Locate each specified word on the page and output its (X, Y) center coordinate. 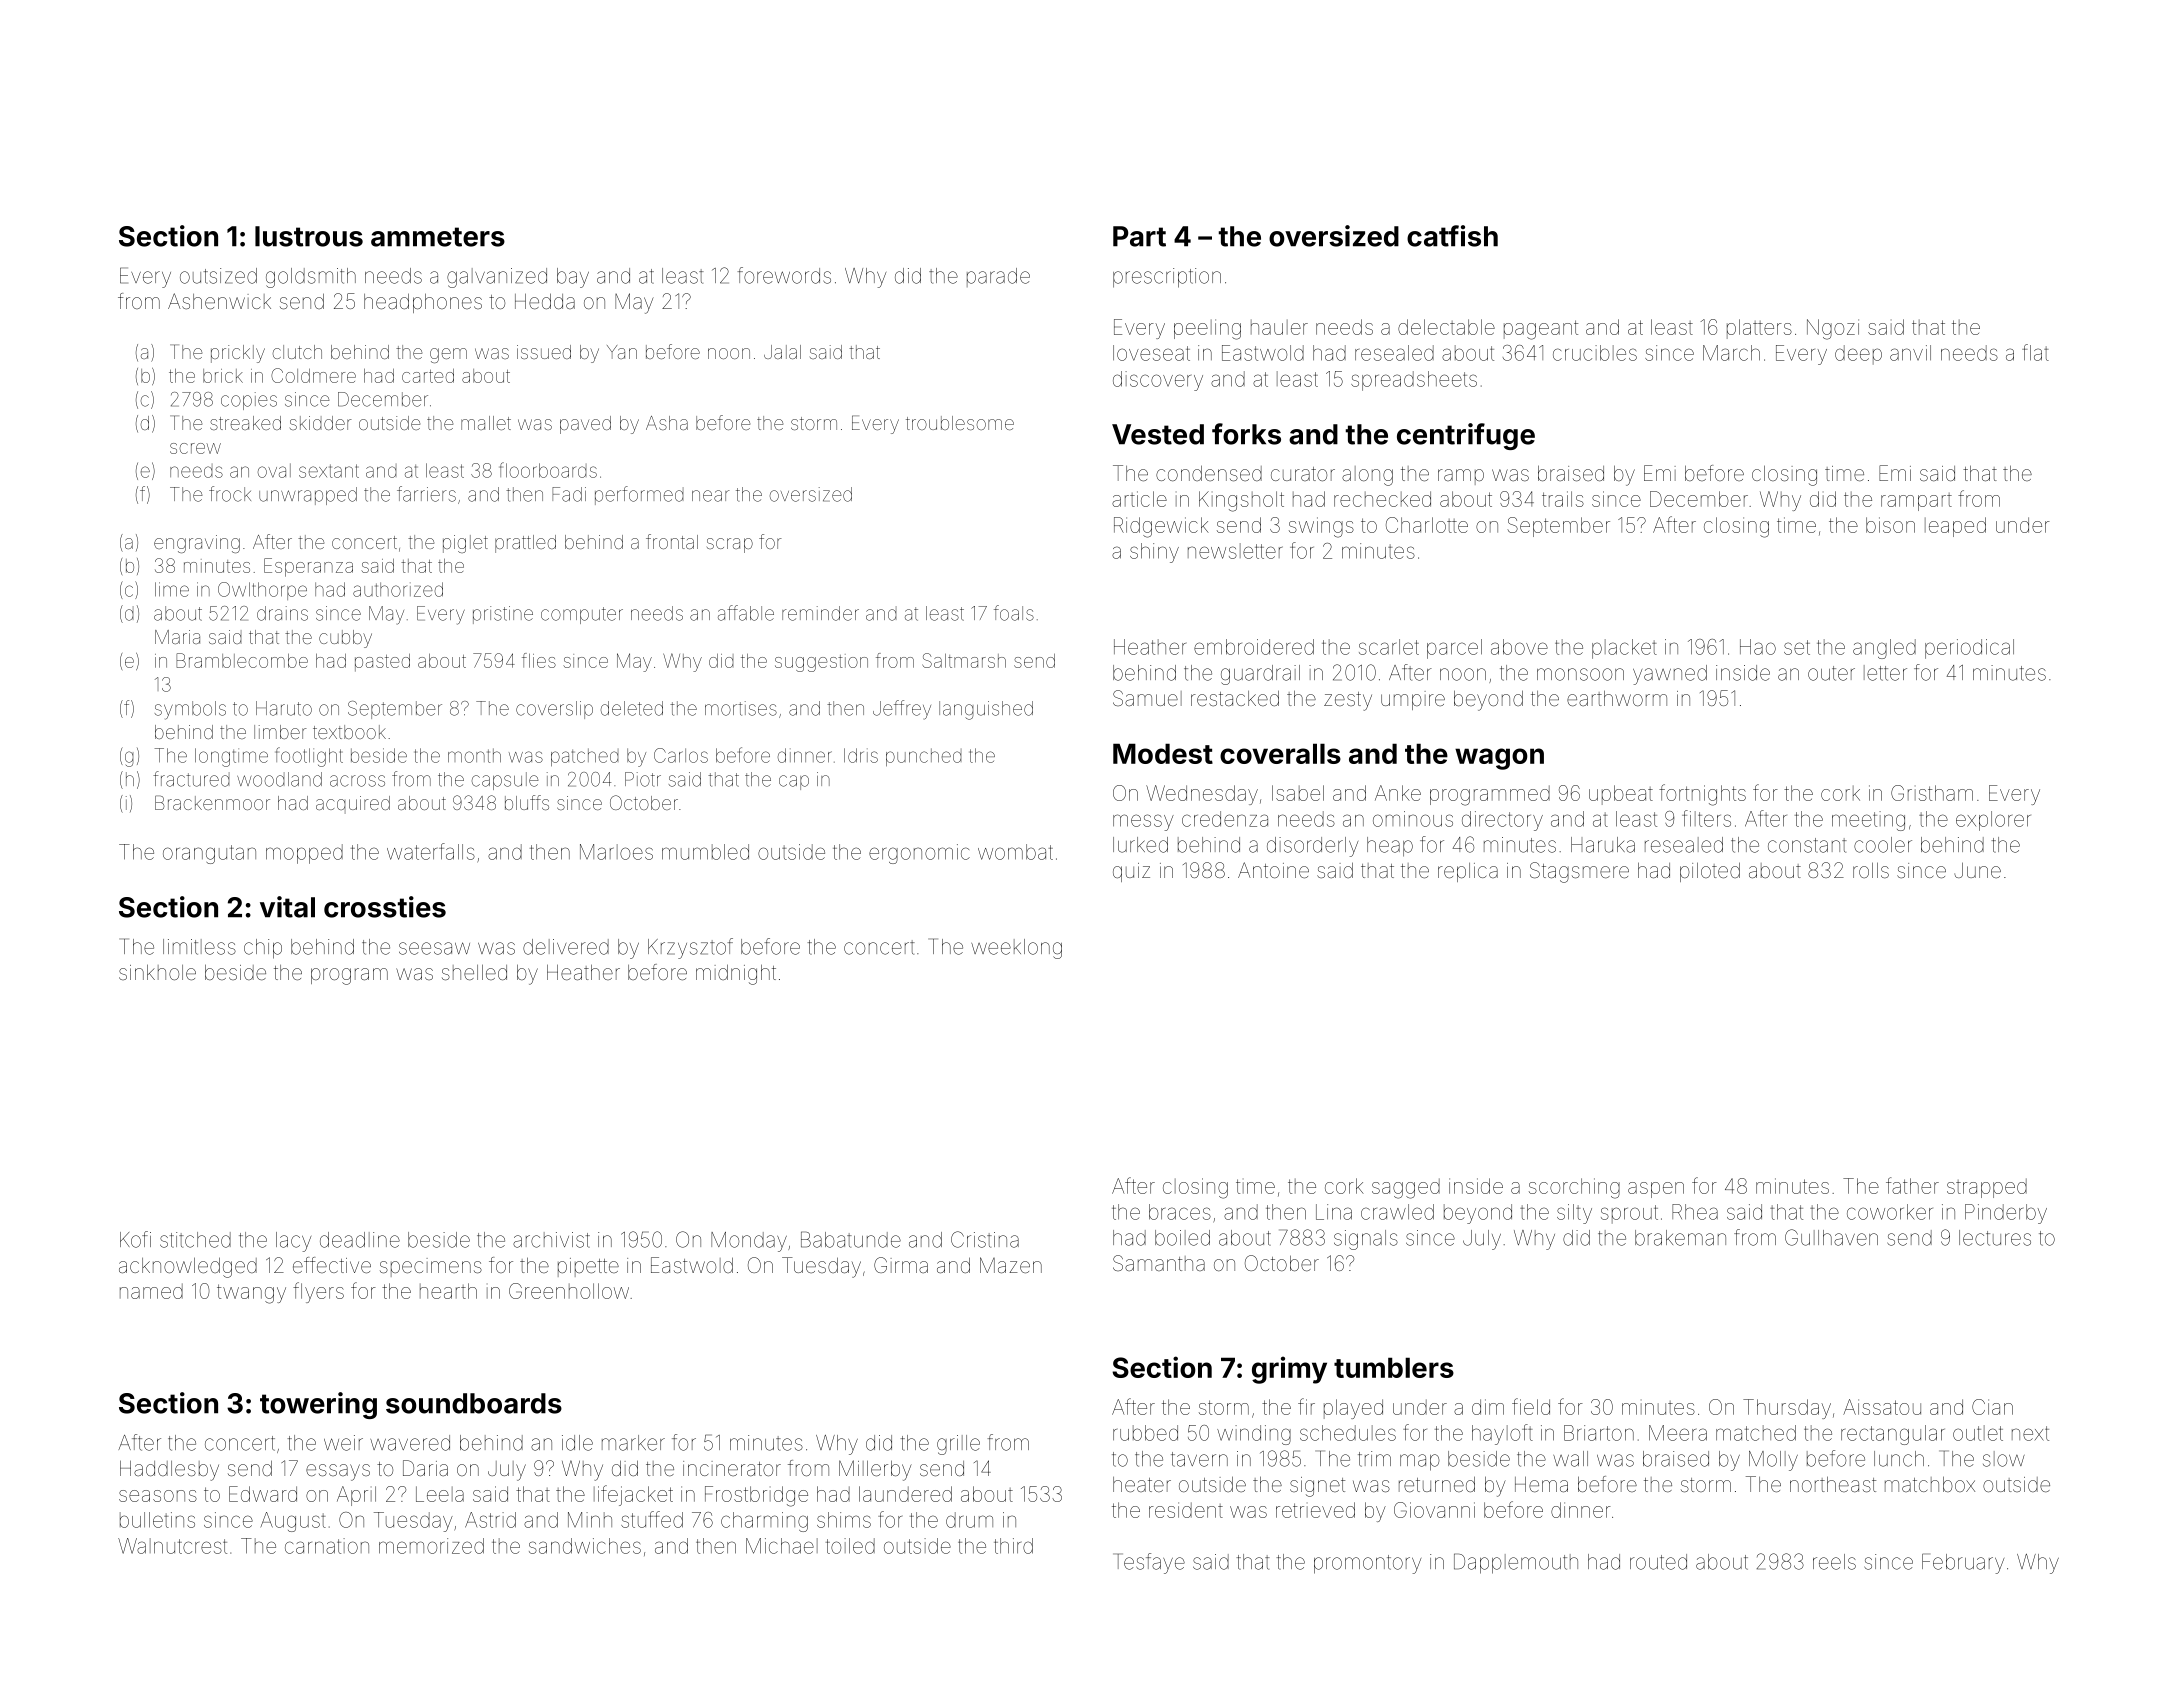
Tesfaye (1149, 1563)
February (1963, 1563)
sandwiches (585, 1546)
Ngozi (1833, 329)
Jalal (782, 352)
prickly (238, 354)
